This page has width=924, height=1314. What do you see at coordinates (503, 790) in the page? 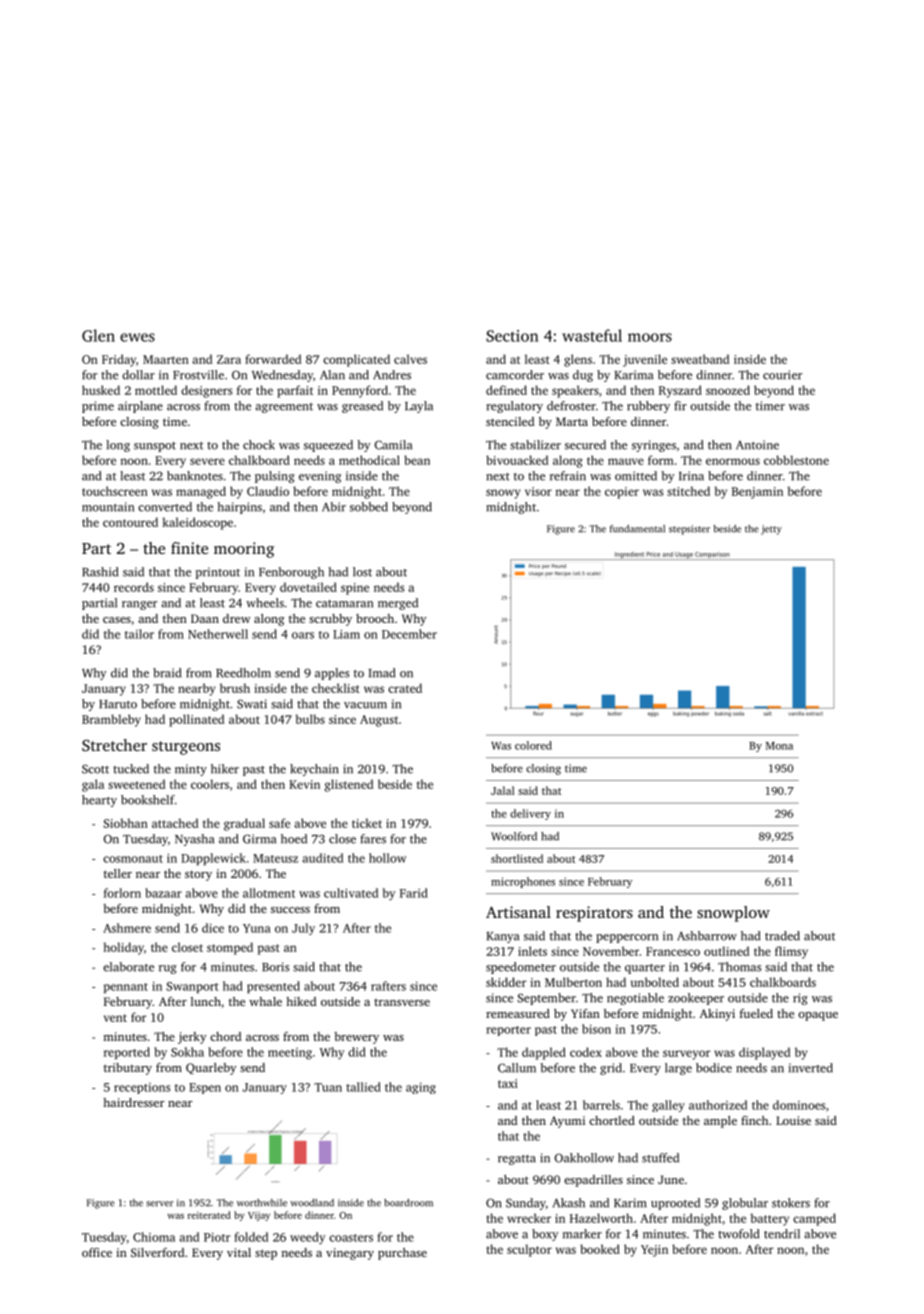
I see `Jalal` at bounding box center [503, 790].
